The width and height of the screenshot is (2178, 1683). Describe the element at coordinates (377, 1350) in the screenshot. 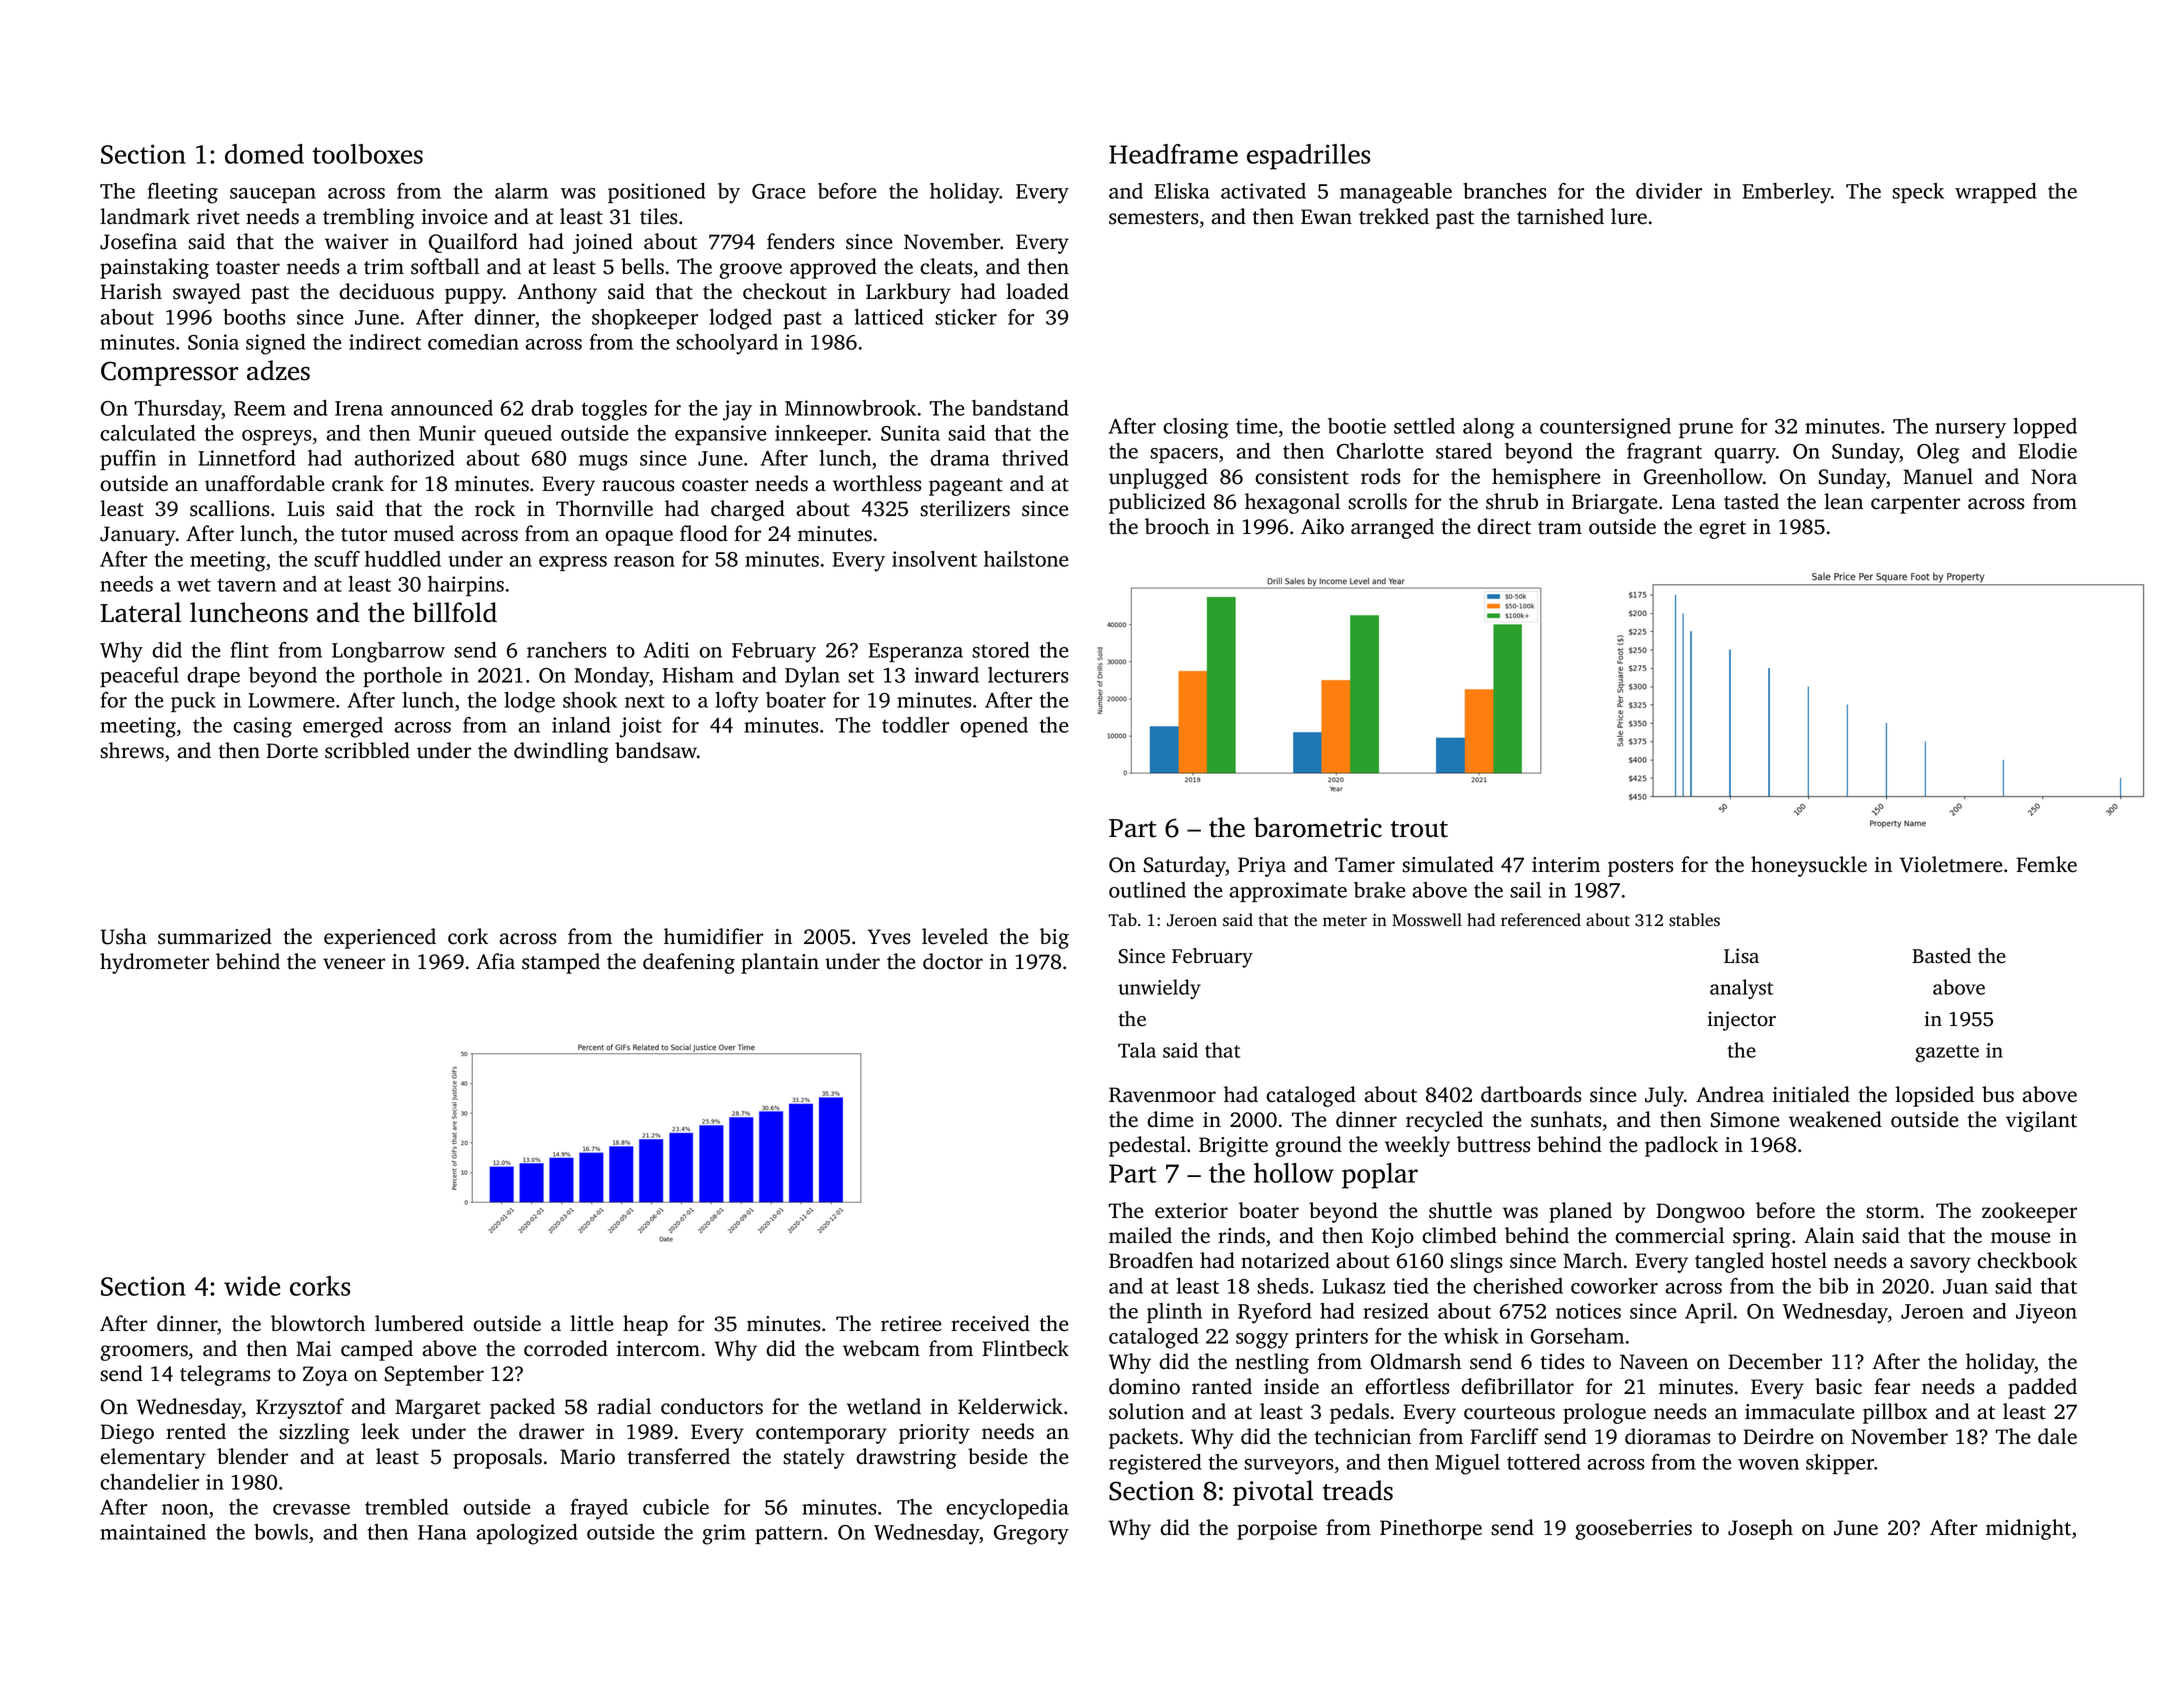

I see `camped` at that location.
